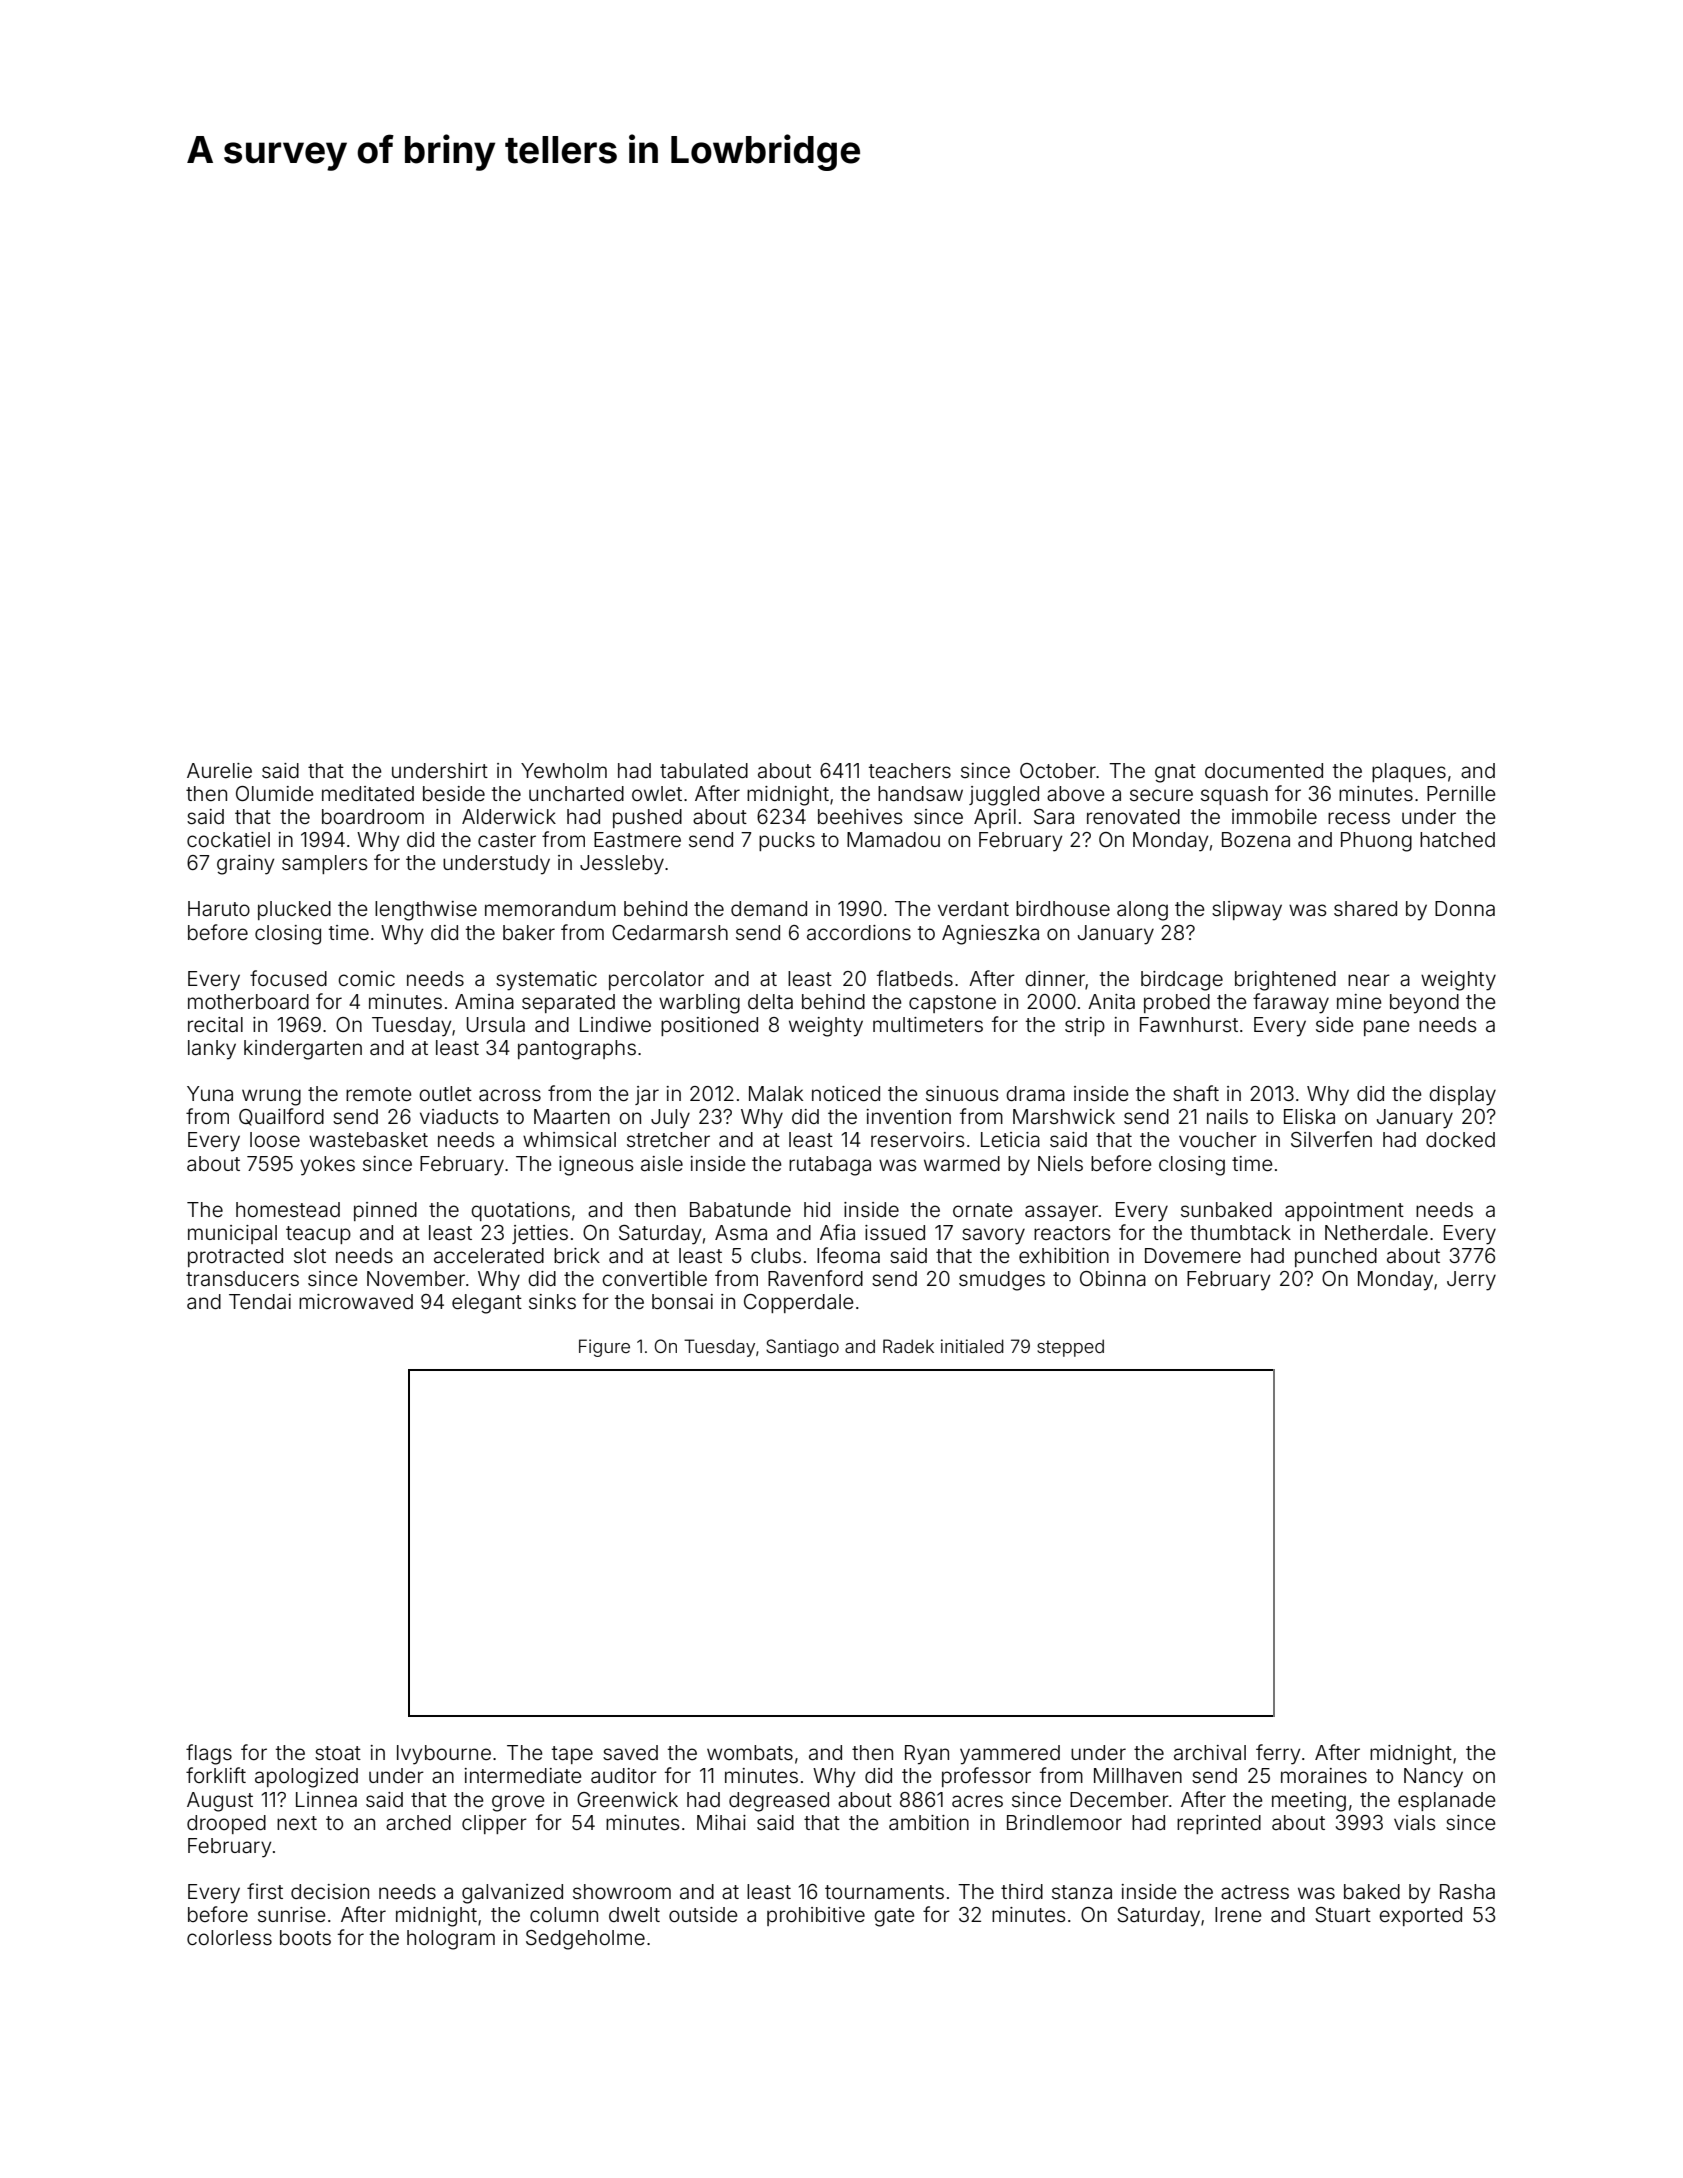  What do you see at coordinates (1256, 839) in the screenshot?
I see `Bozena` at bounding box center [1256, 839].
